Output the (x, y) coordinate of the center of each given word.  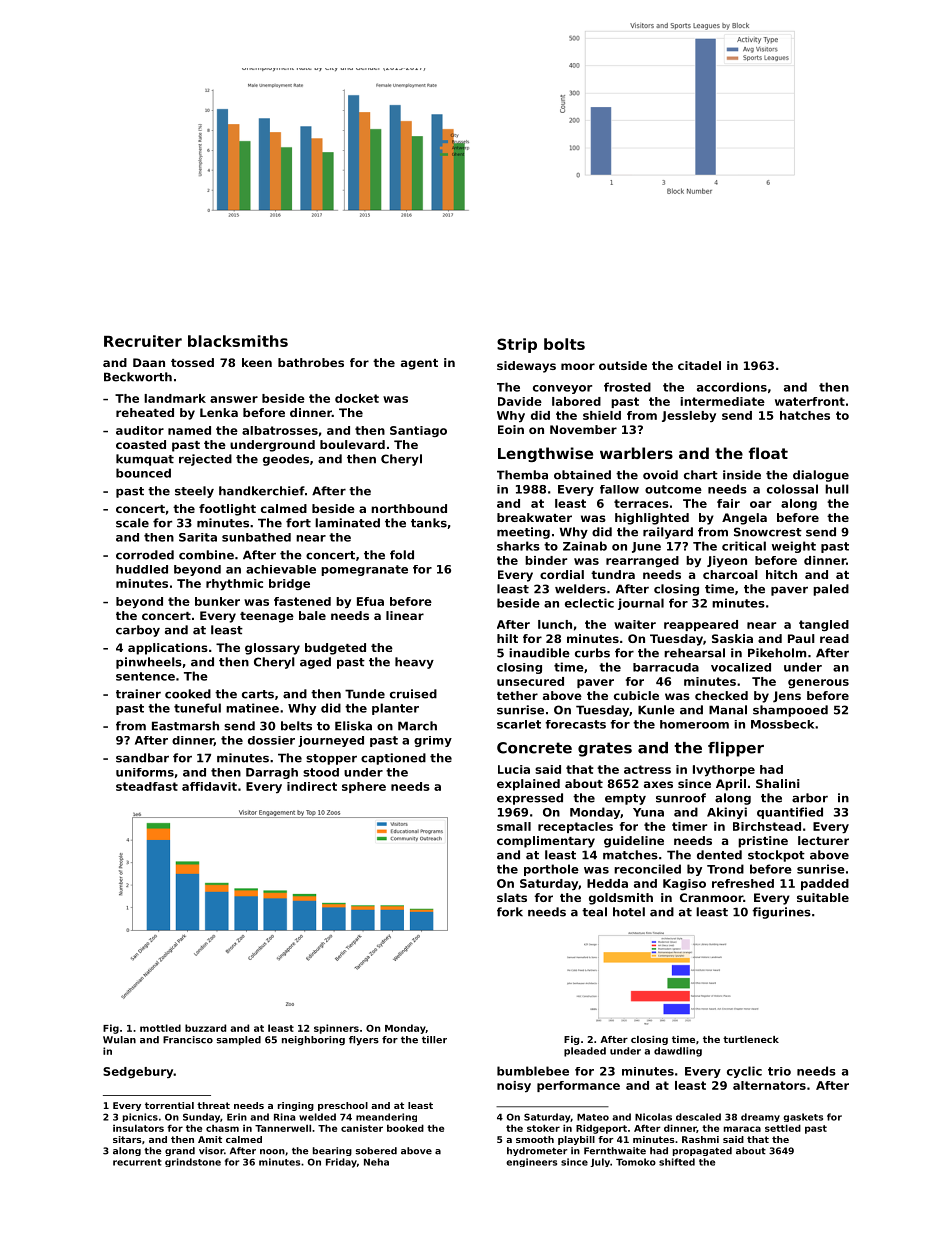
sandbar (142, 758)
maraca (742, 1129)
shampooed (790, 711)
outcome (673, 489)
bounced (143, 473)
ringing (296, 1106)
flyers (364, 1041)
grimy (433, 741)
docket (357, 398)
